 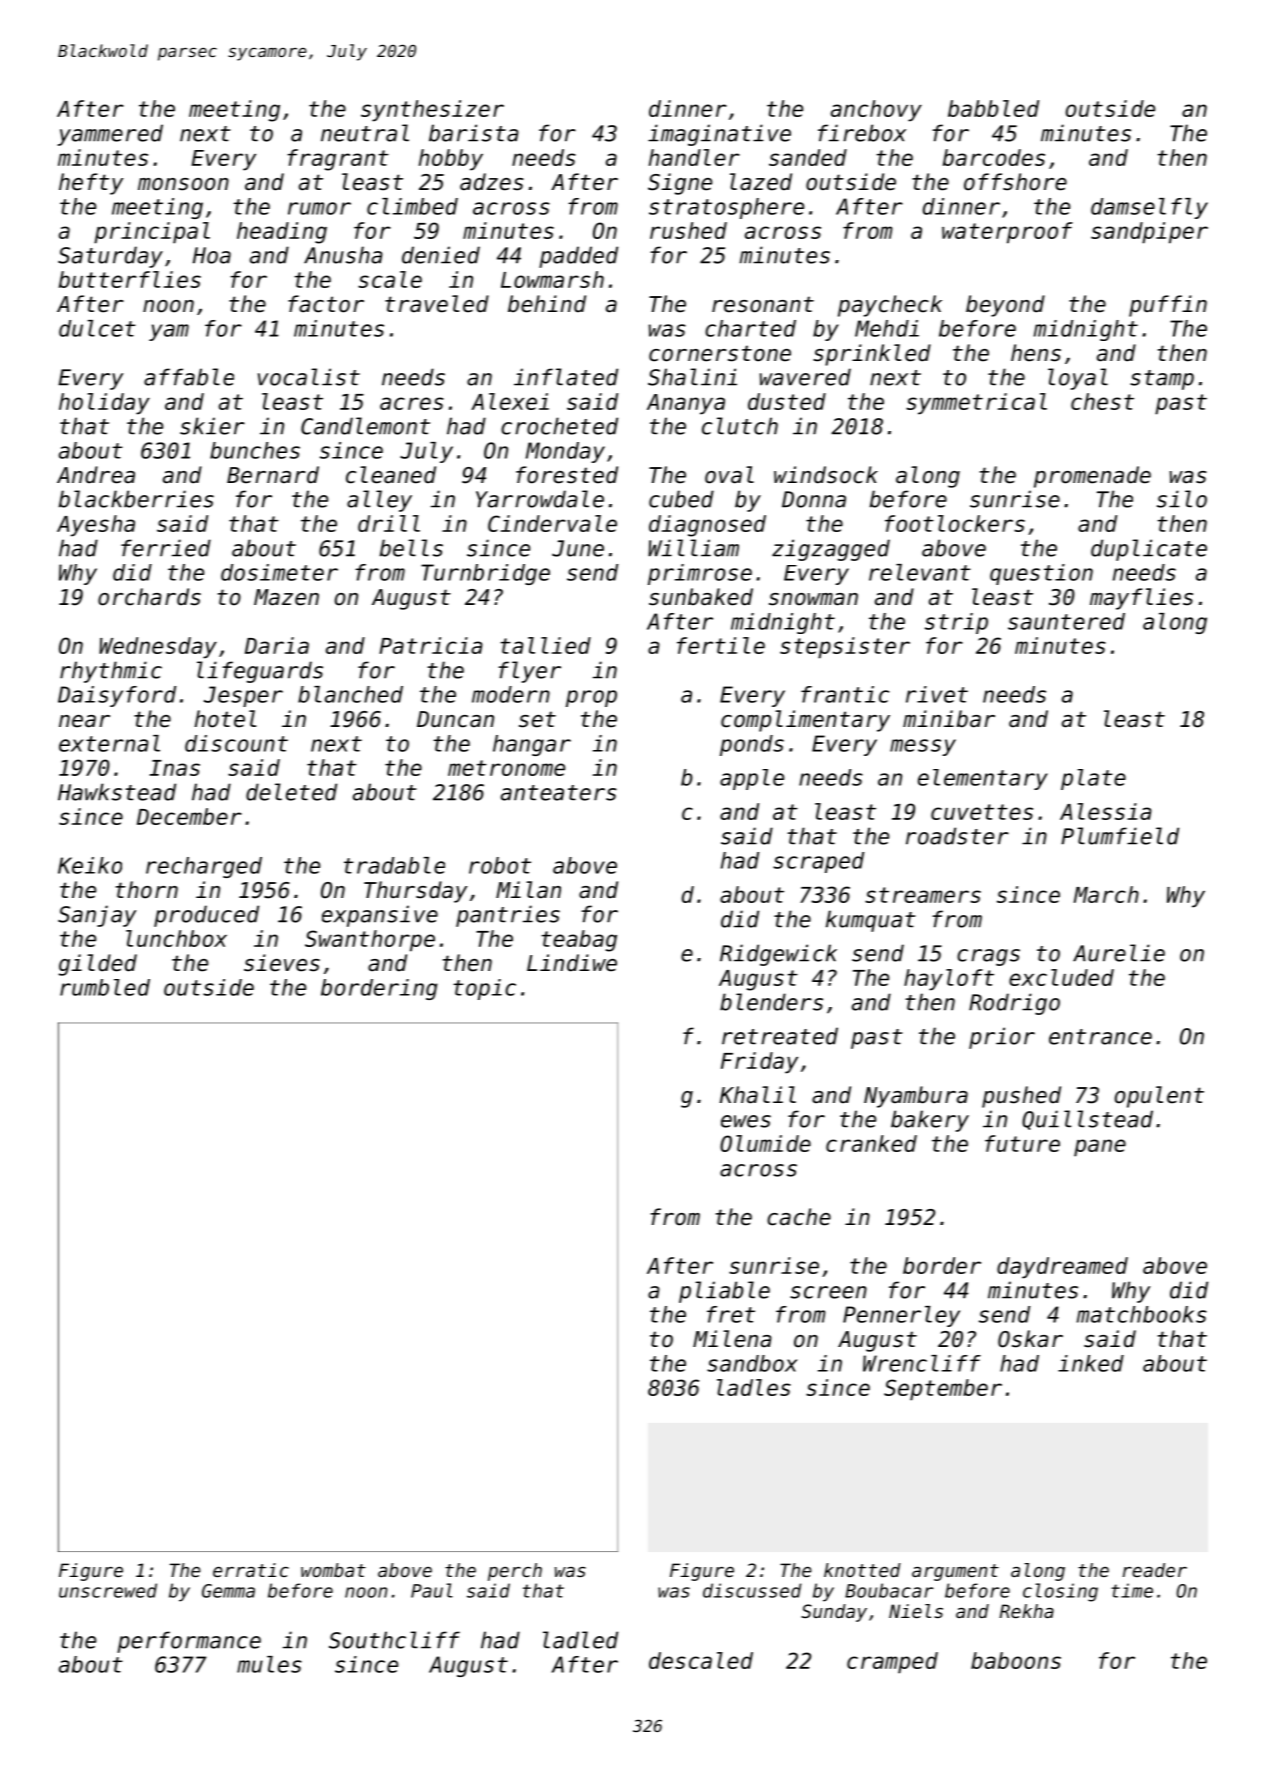 I want to click on Lindiwe, so click(x=572, y=963).
